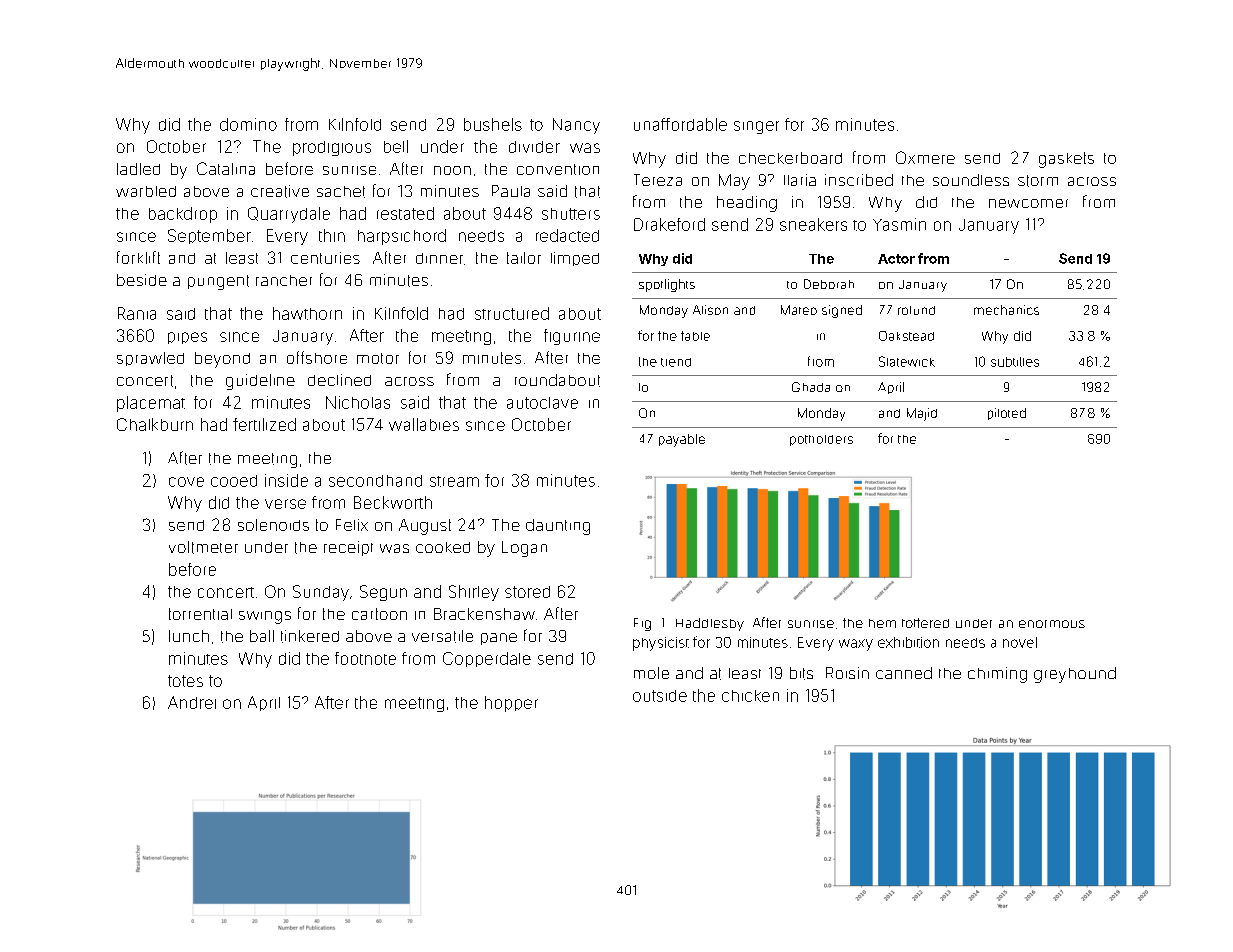  What do you see at coordinates (1052, 624) in the screenshot?
I see `enormous` at bounding box center [1052, 624].
